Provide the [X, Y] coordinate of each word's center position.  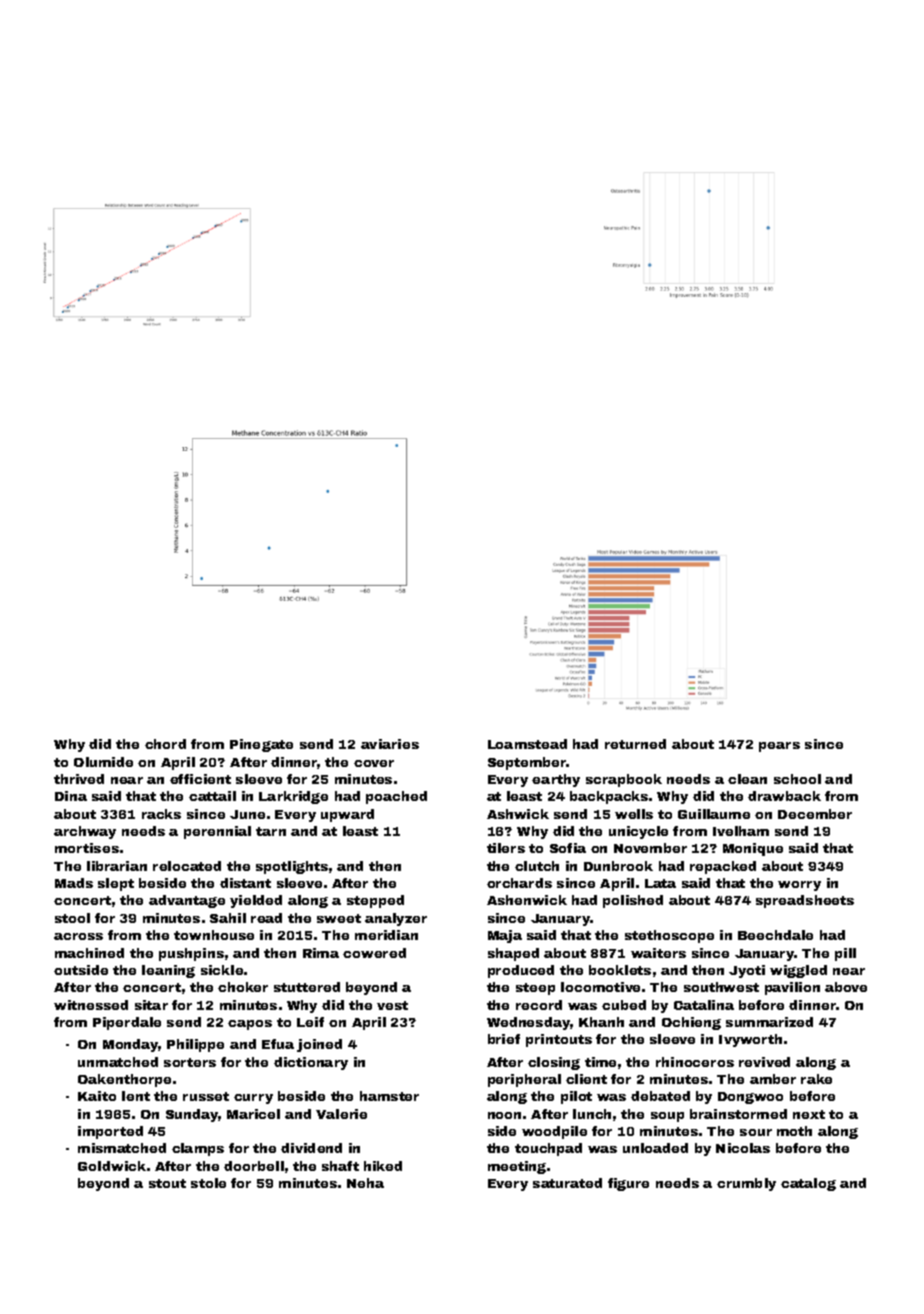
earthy [556, 780]
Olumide [103, 762]
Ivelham [741, 831]
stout [167, 1183]
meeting [517, 1167]
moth [794, 1131]
